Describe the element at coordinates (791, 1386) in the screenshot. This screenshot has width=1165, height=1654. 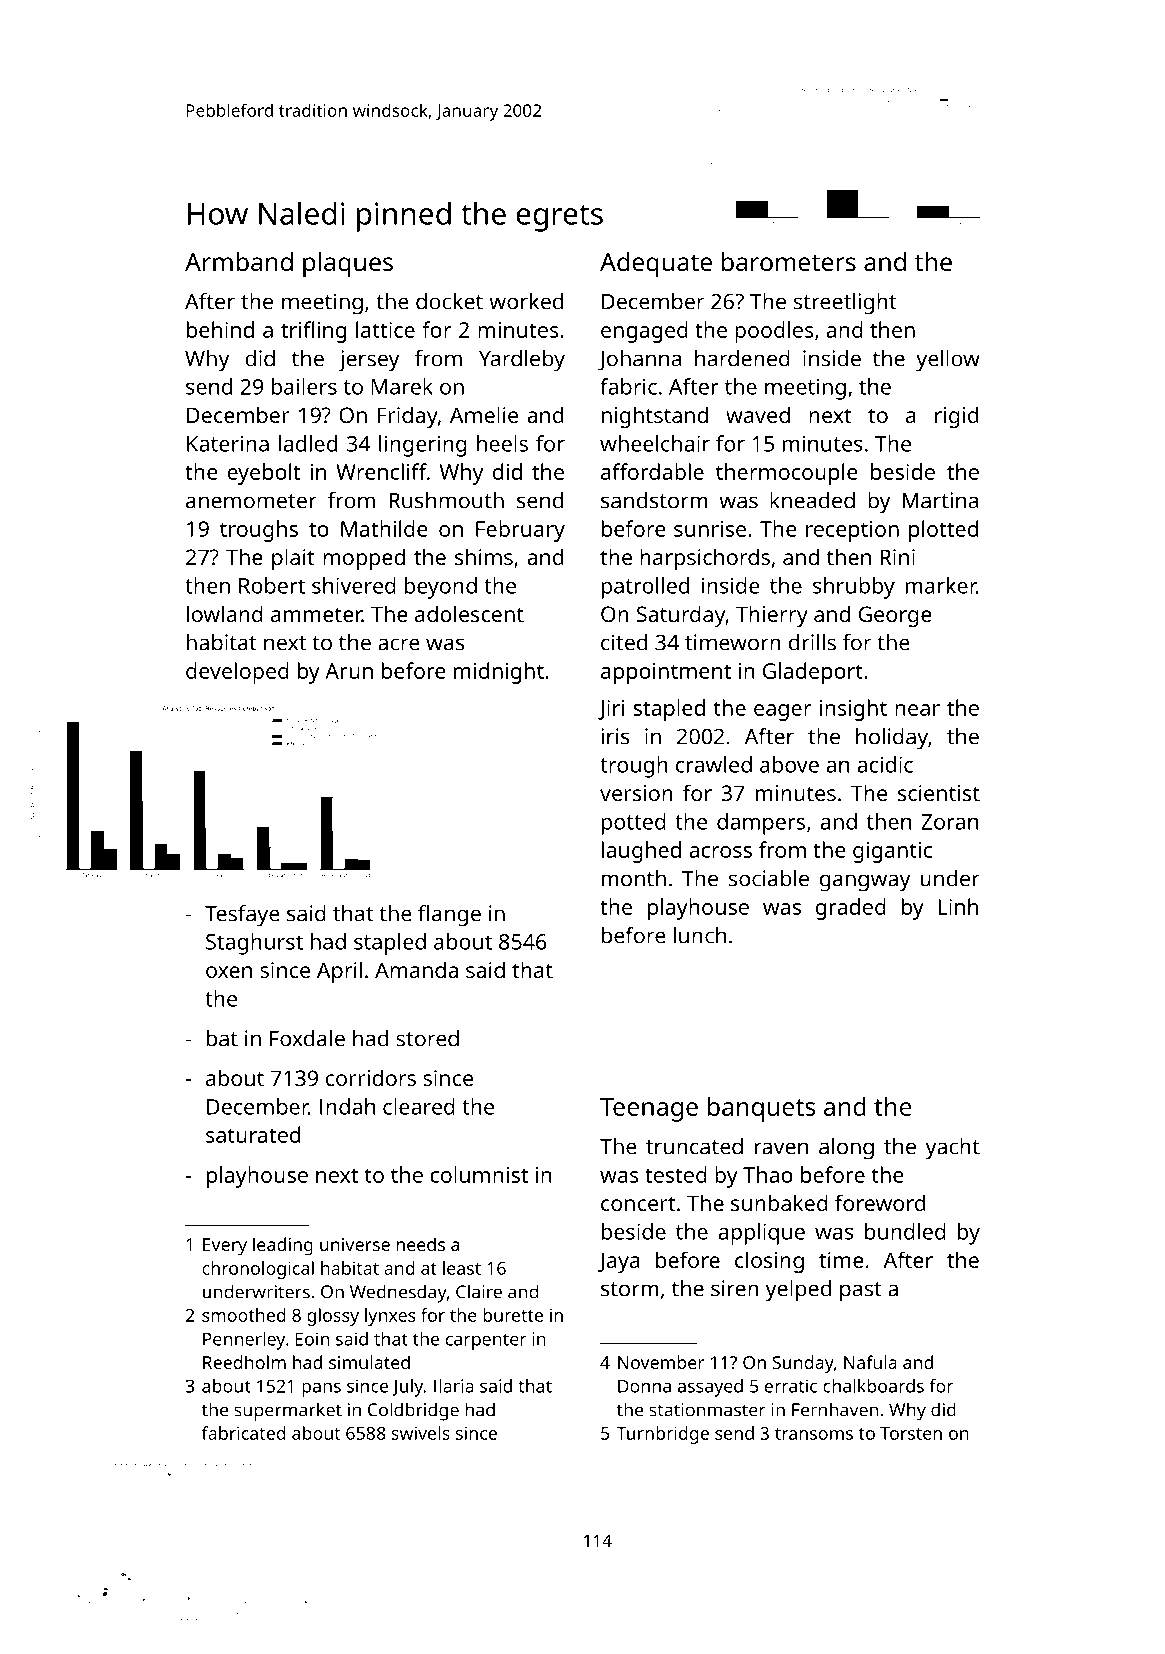
I see `erratic` at that location.
